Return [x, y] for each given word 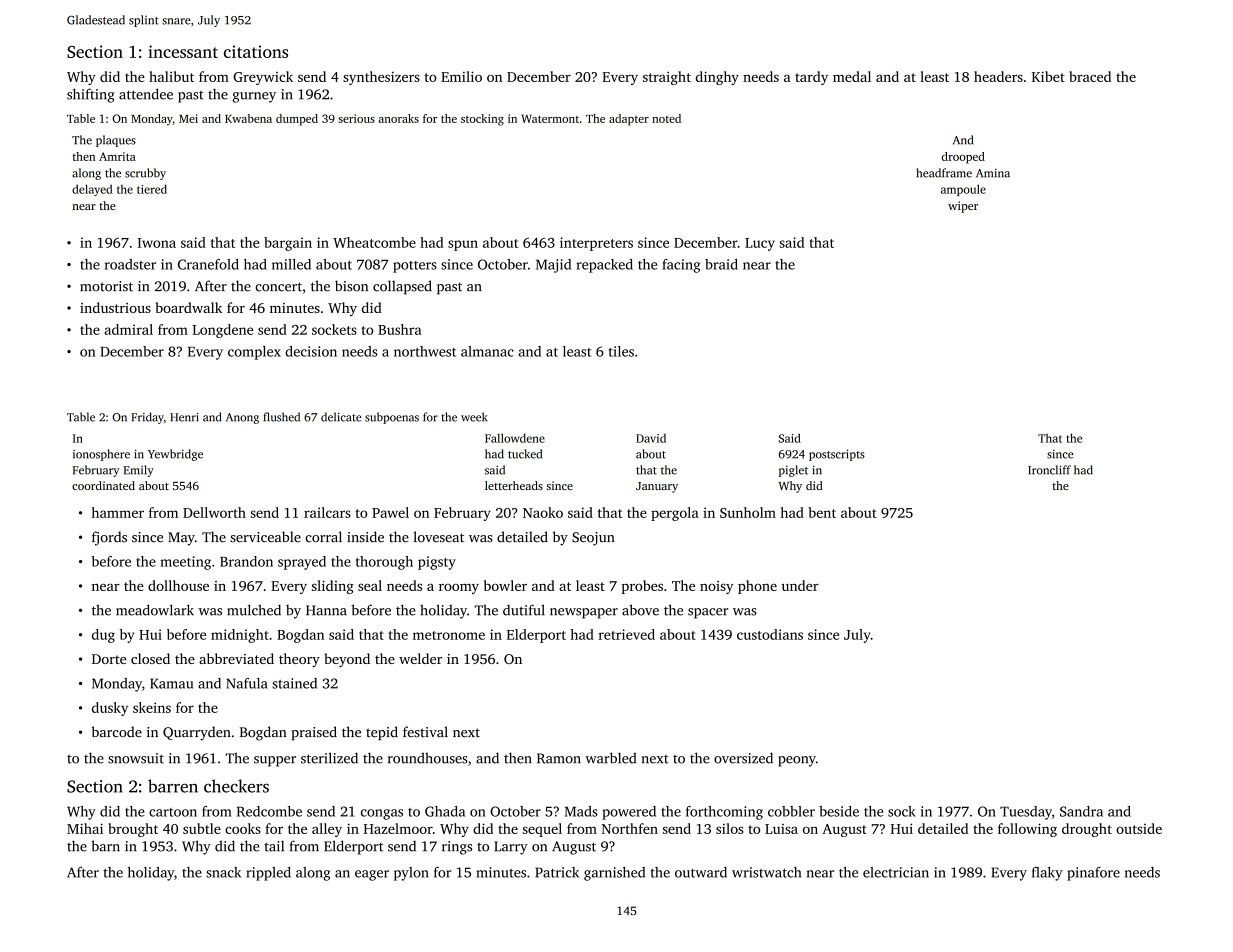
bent [822, 512]
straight [667, 78]
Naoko [543, 512]
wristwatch [766, 872]
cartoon [173, 812]
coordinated [103, 485]
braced [1090, 76]
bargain [288, 244]
